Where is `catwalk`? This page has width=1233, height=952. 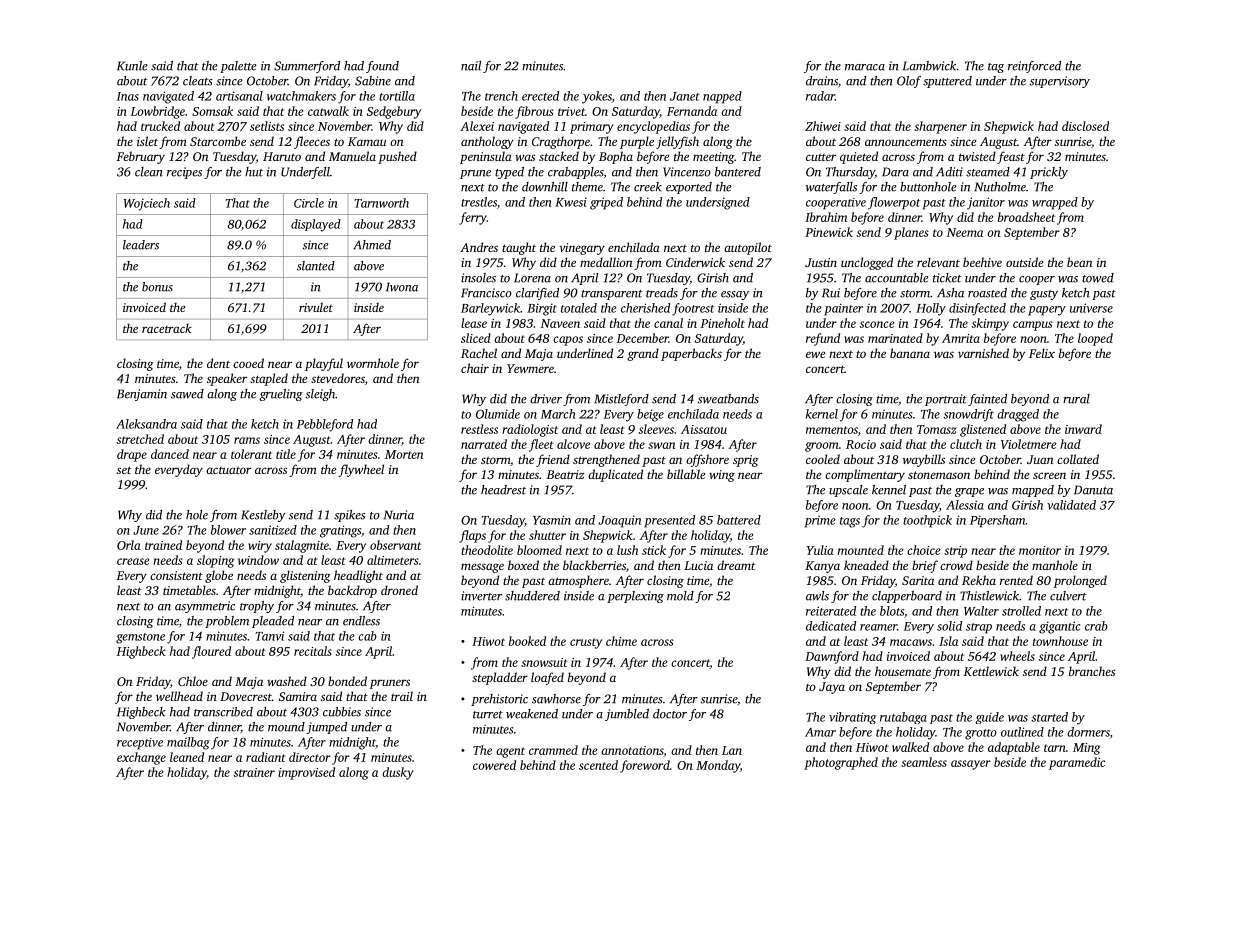
catwalk is located at coordinates (328, 111).
